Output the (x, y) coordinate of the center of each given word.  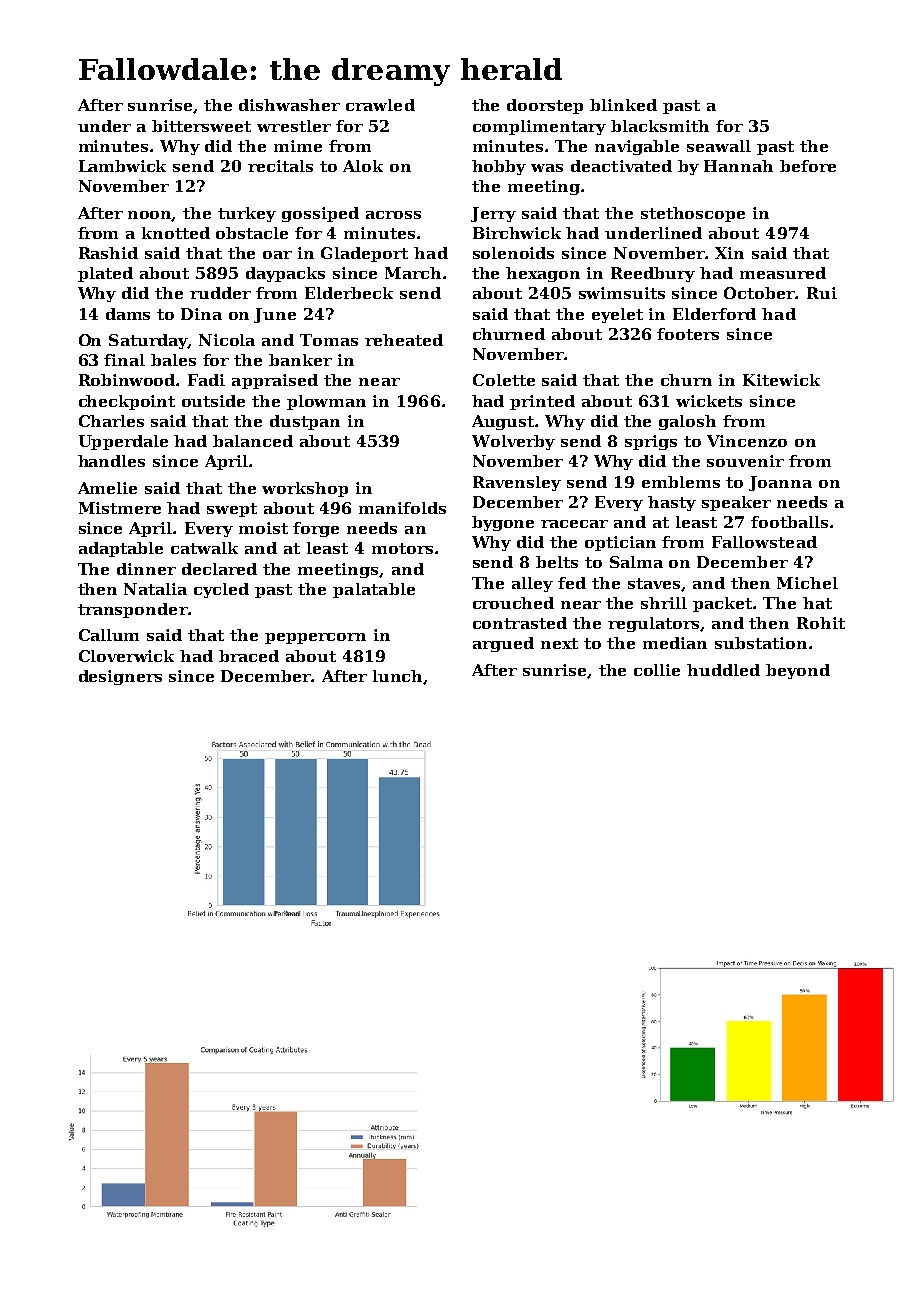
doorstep (545, 106)
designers (120, 677)
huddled (723, 670)
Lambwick (122, 166)
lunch (397, 676)
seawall (719, 146)
